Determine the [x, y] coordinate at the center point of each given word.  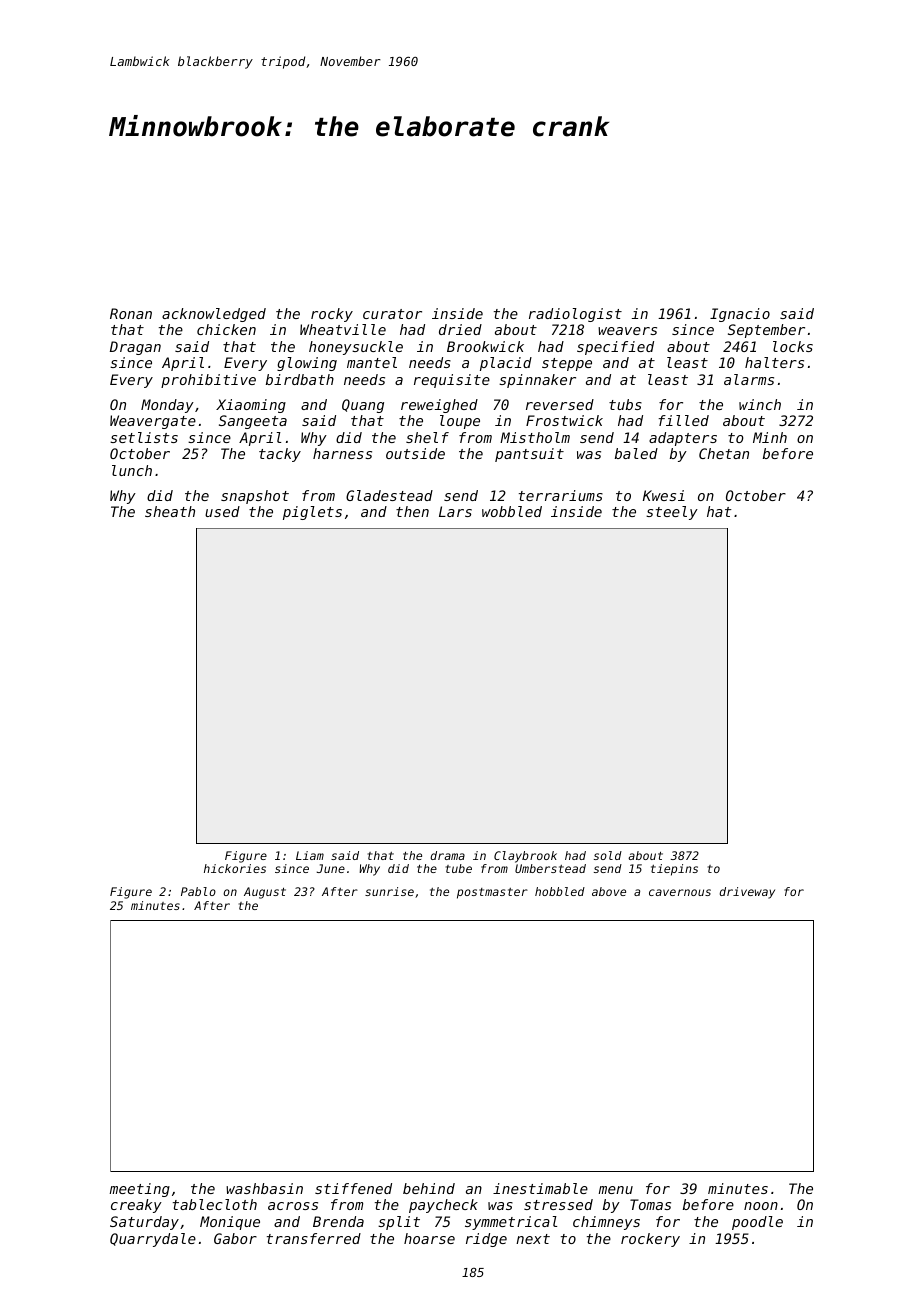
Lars [455, 511]
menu [616, 1190]
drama [447, 855]
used [222, 511]
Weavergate [153, 422]
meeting [140, 1190]
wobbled [512, 511]
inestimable [540, 1188]
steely [672, 513]
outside [415, 453]
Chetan [724, 453]
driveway [747, 893]
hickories [235, 868]
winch [760, 404]
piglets [312, 513]
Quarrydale [153, 1240]
